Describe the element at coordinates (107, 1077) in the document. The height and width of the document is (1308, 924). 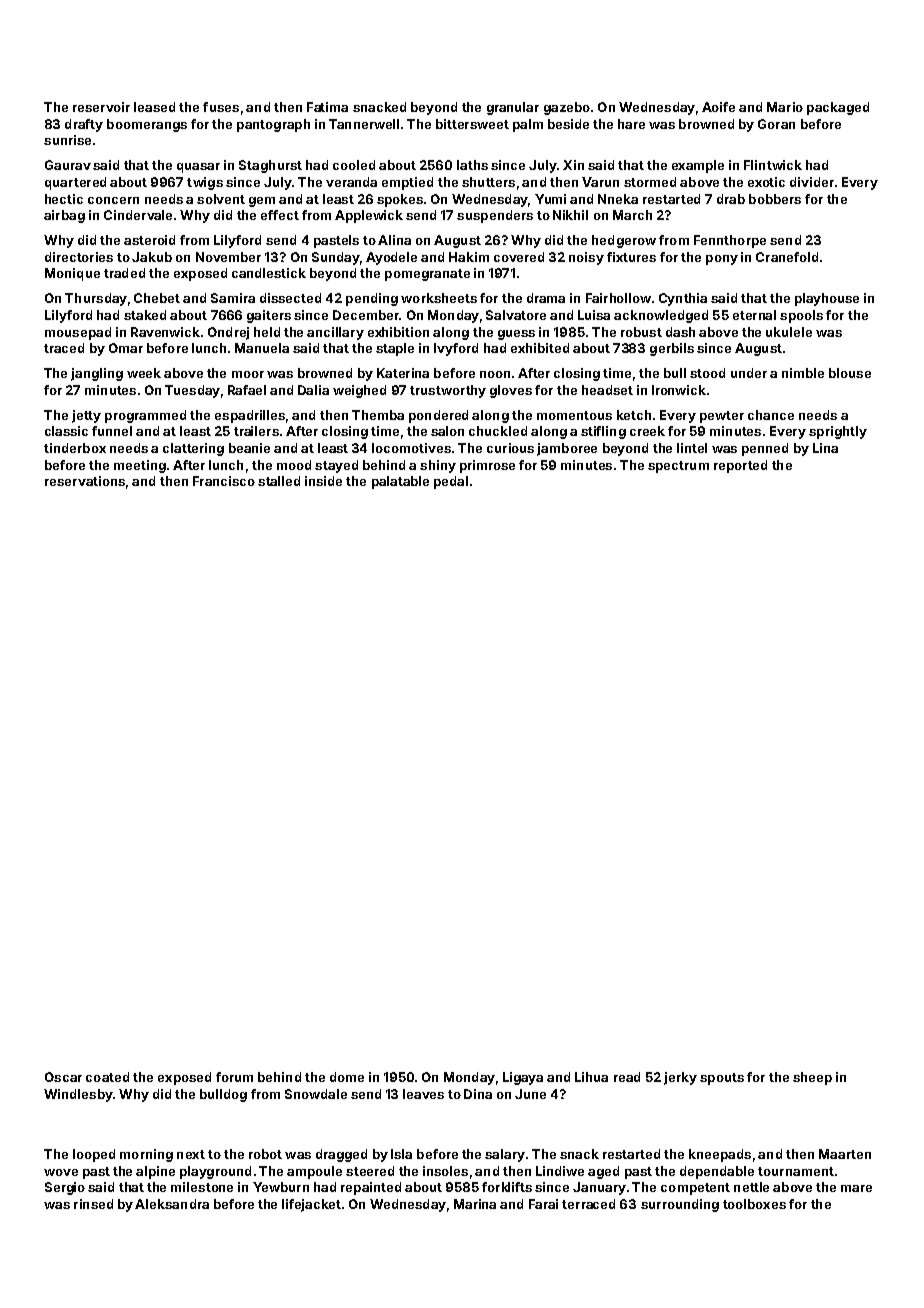
I see `coated` at that location.
